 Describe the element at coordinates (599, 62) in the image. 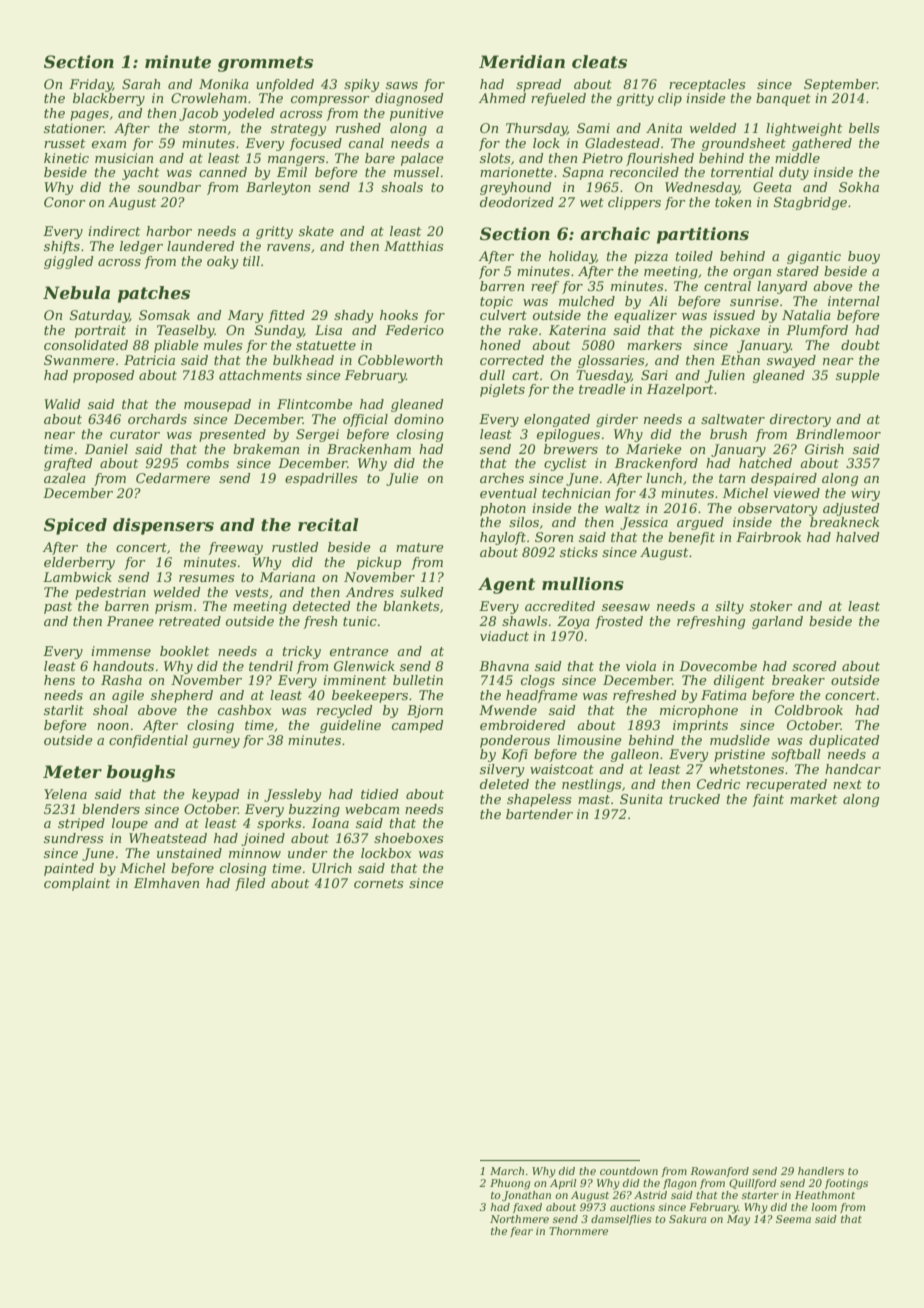

I see `cleats` at that location.
